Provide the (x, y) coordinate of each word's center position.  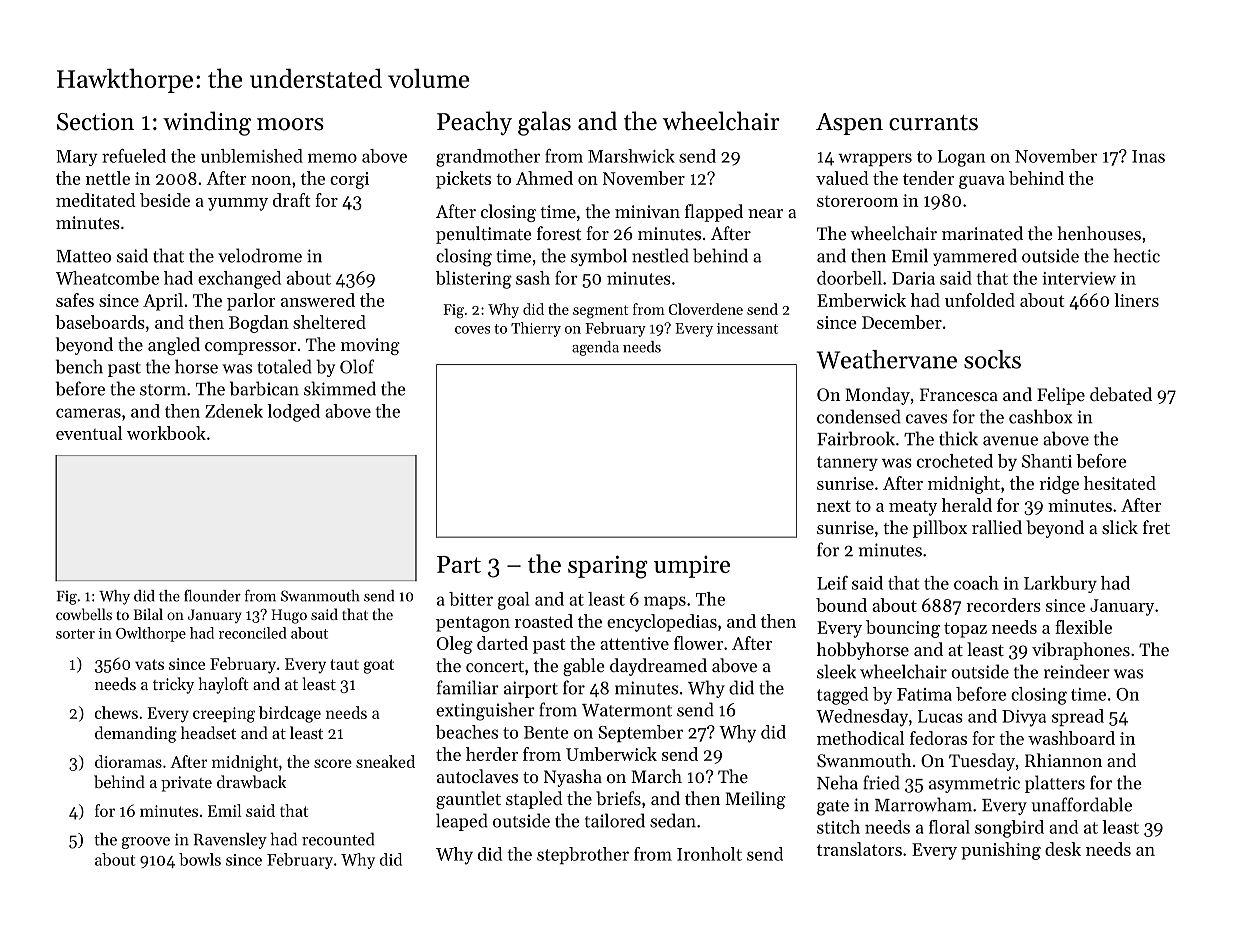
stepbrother (583, 855)
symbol (599, 257)
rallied (997, 527)
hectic (1136, 255)
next (834, 506)
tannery (847, 463)
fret (1156, 527)
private (186, 784)
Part (459, 564)
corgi (349, 180)
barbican (264, 388)
